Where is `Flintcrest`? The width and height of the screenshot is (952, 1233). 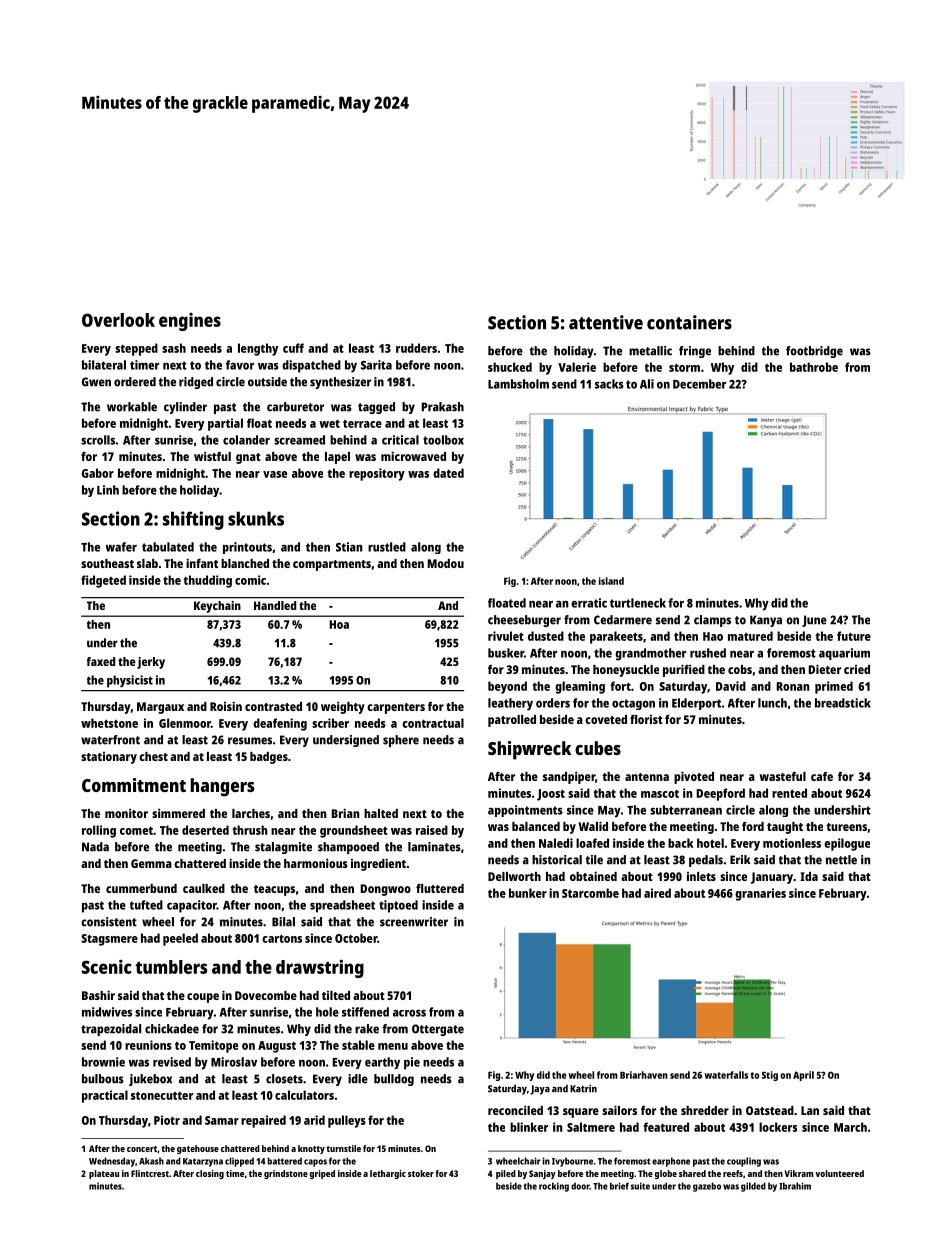
Flintcrest is located at coordinates (150, 1173).
